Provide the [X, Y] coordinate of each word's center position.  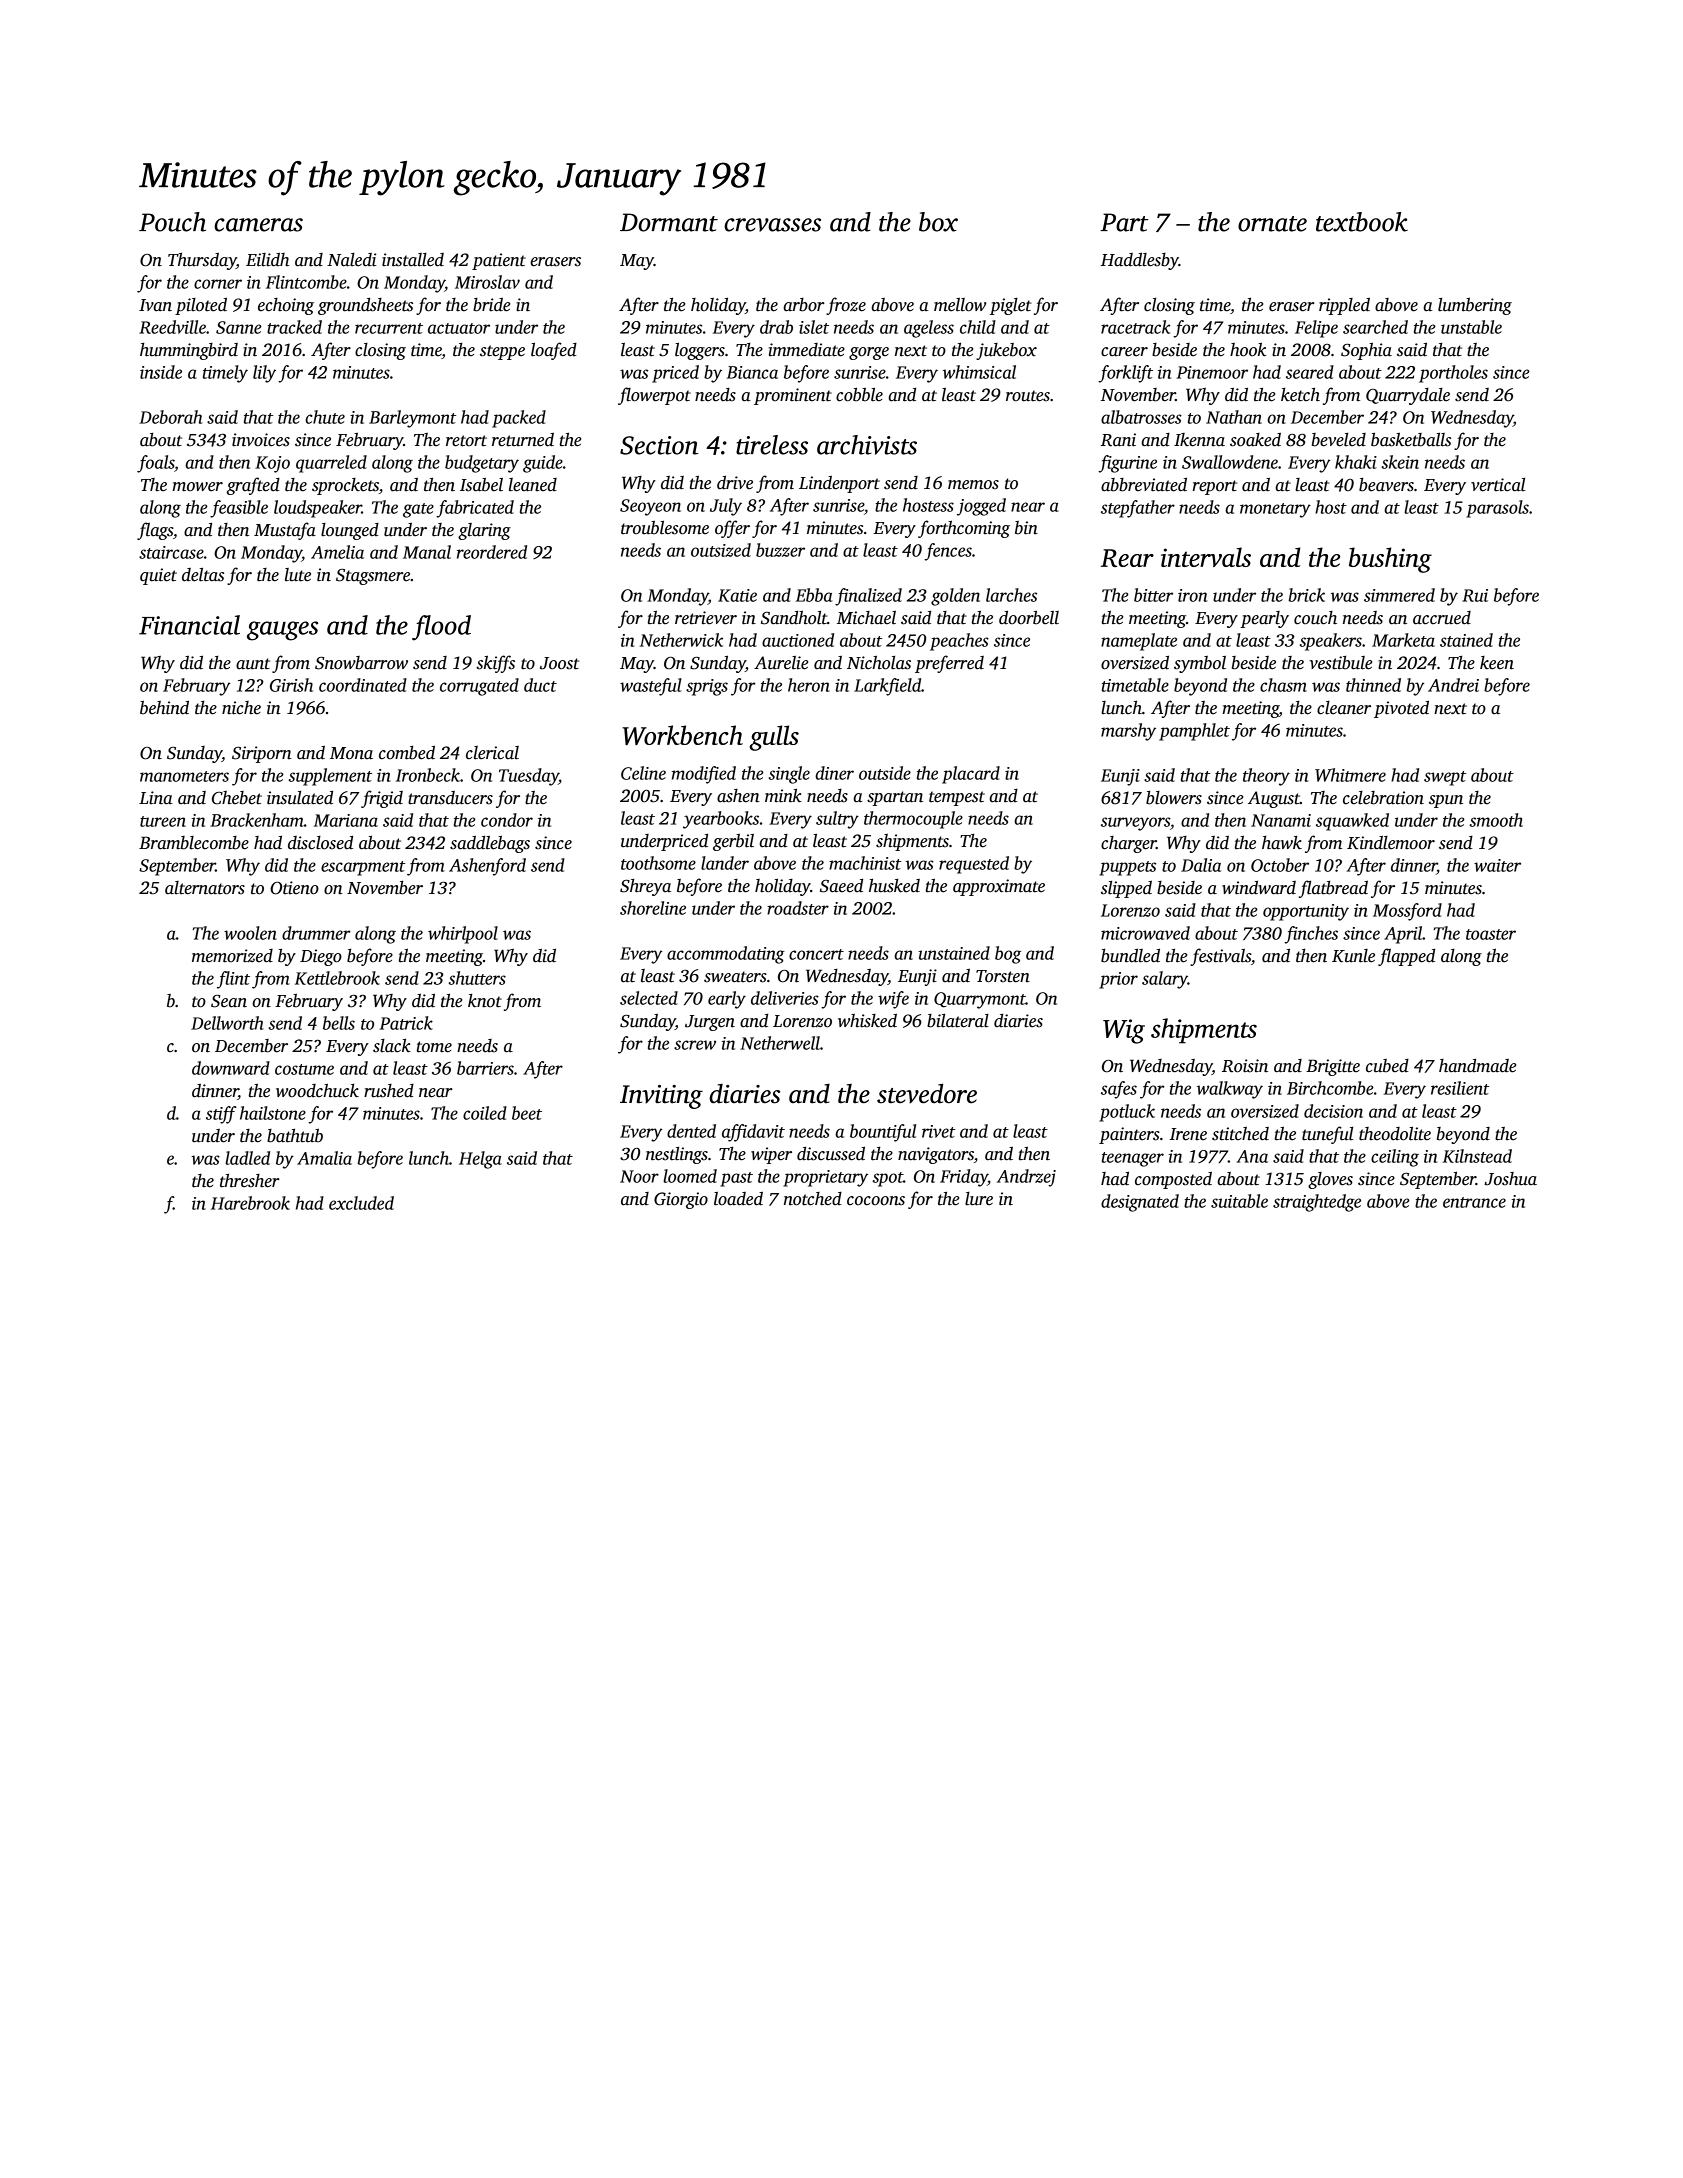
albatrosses [1141, 417]
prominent [793, 396]
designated [1140, 1203]
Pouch [172, 222]
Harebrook [250, 1203]
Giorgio [681, 1200]
